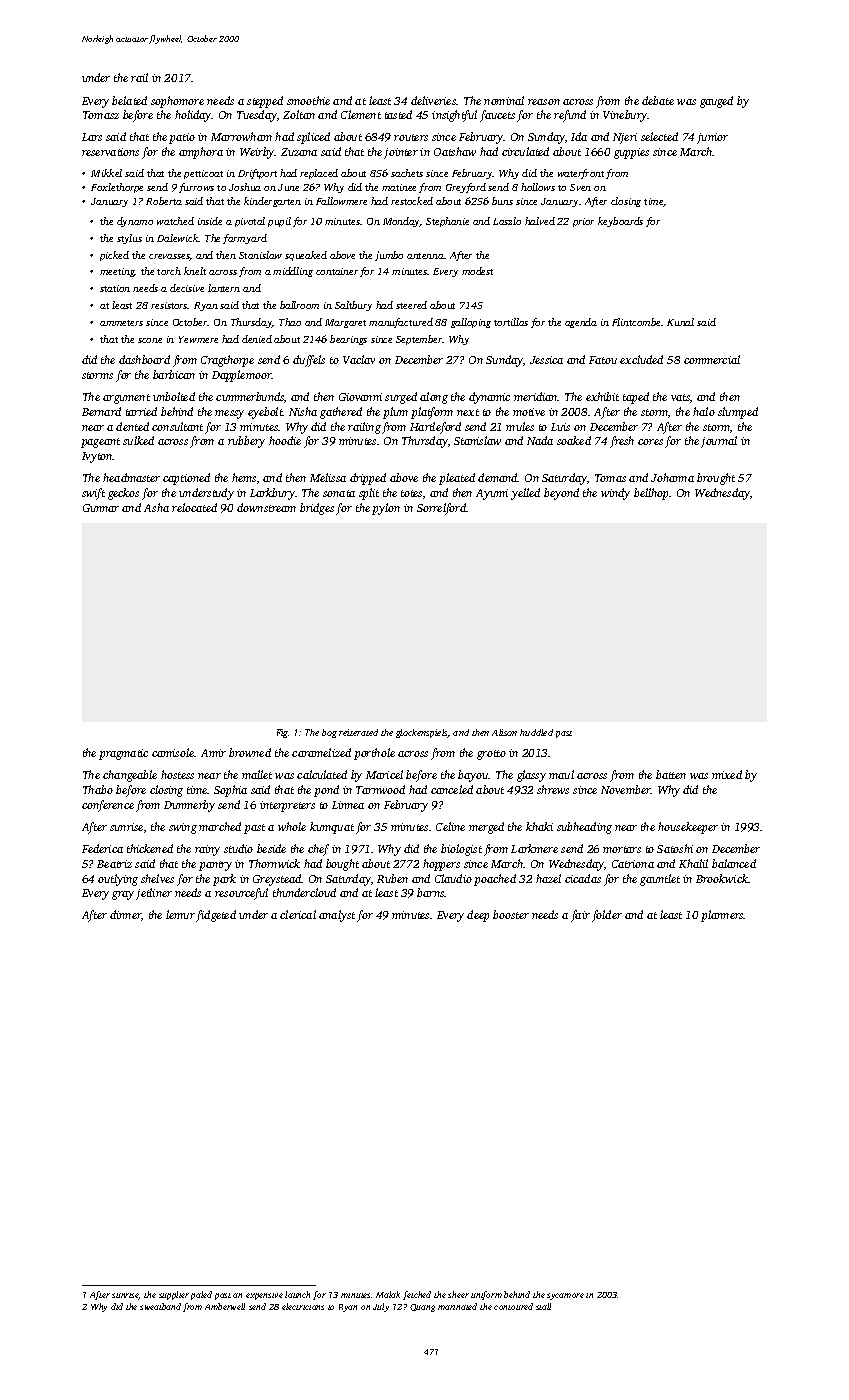 The image size is (849, 1400). I want to click on deep, so click(478, 916).
